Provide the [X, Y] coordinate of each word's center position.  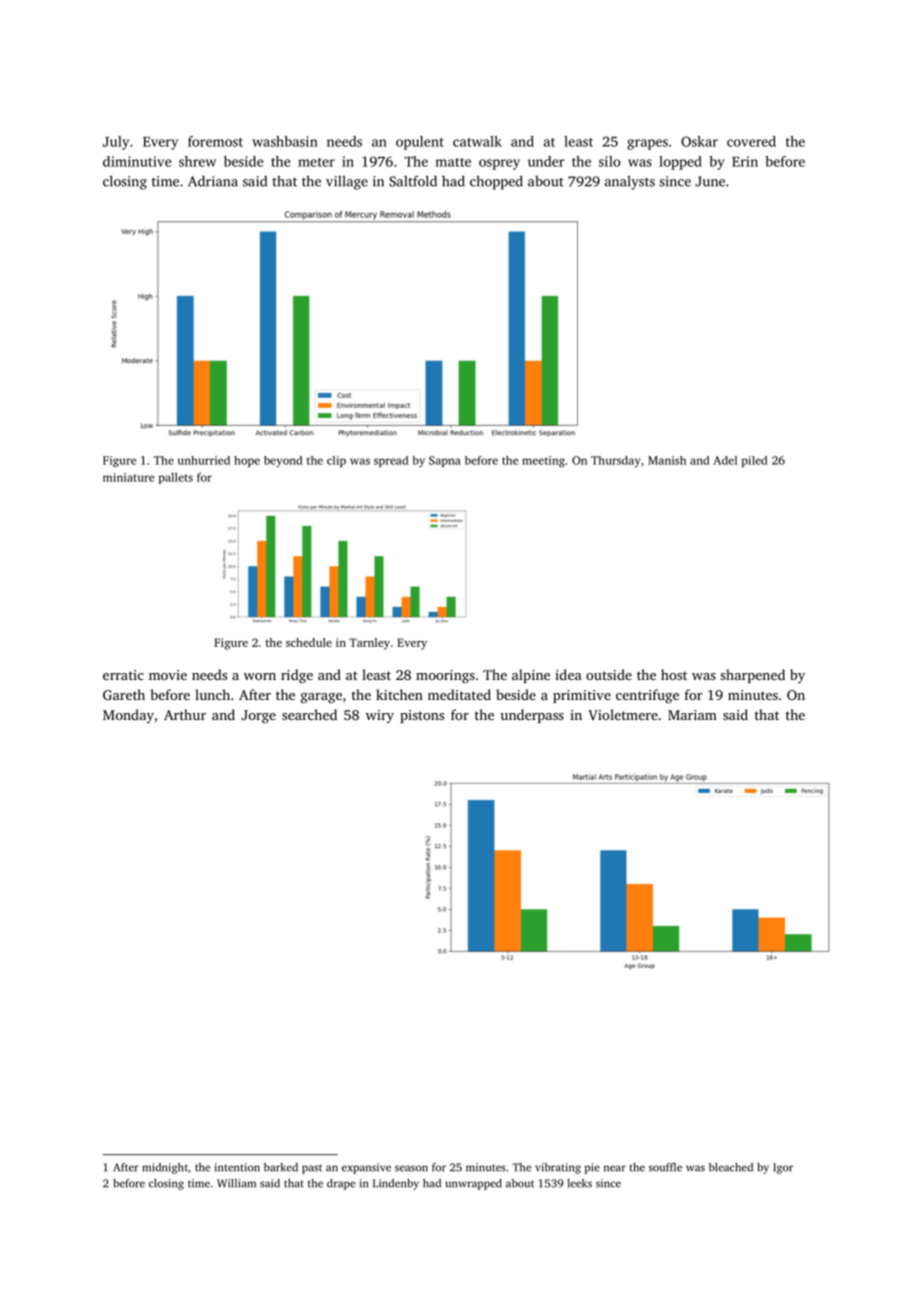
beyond [283, 461]
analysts [630, 182]
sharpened [752, 676]
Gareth [124, 694]
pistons [422, 716]
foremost [215, 141]
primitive [582, 696]
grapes [647, 144]
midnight [165, 1168]
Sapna [445, 461]
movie [168, 675]
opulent [420, 143]
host [674, 674]
